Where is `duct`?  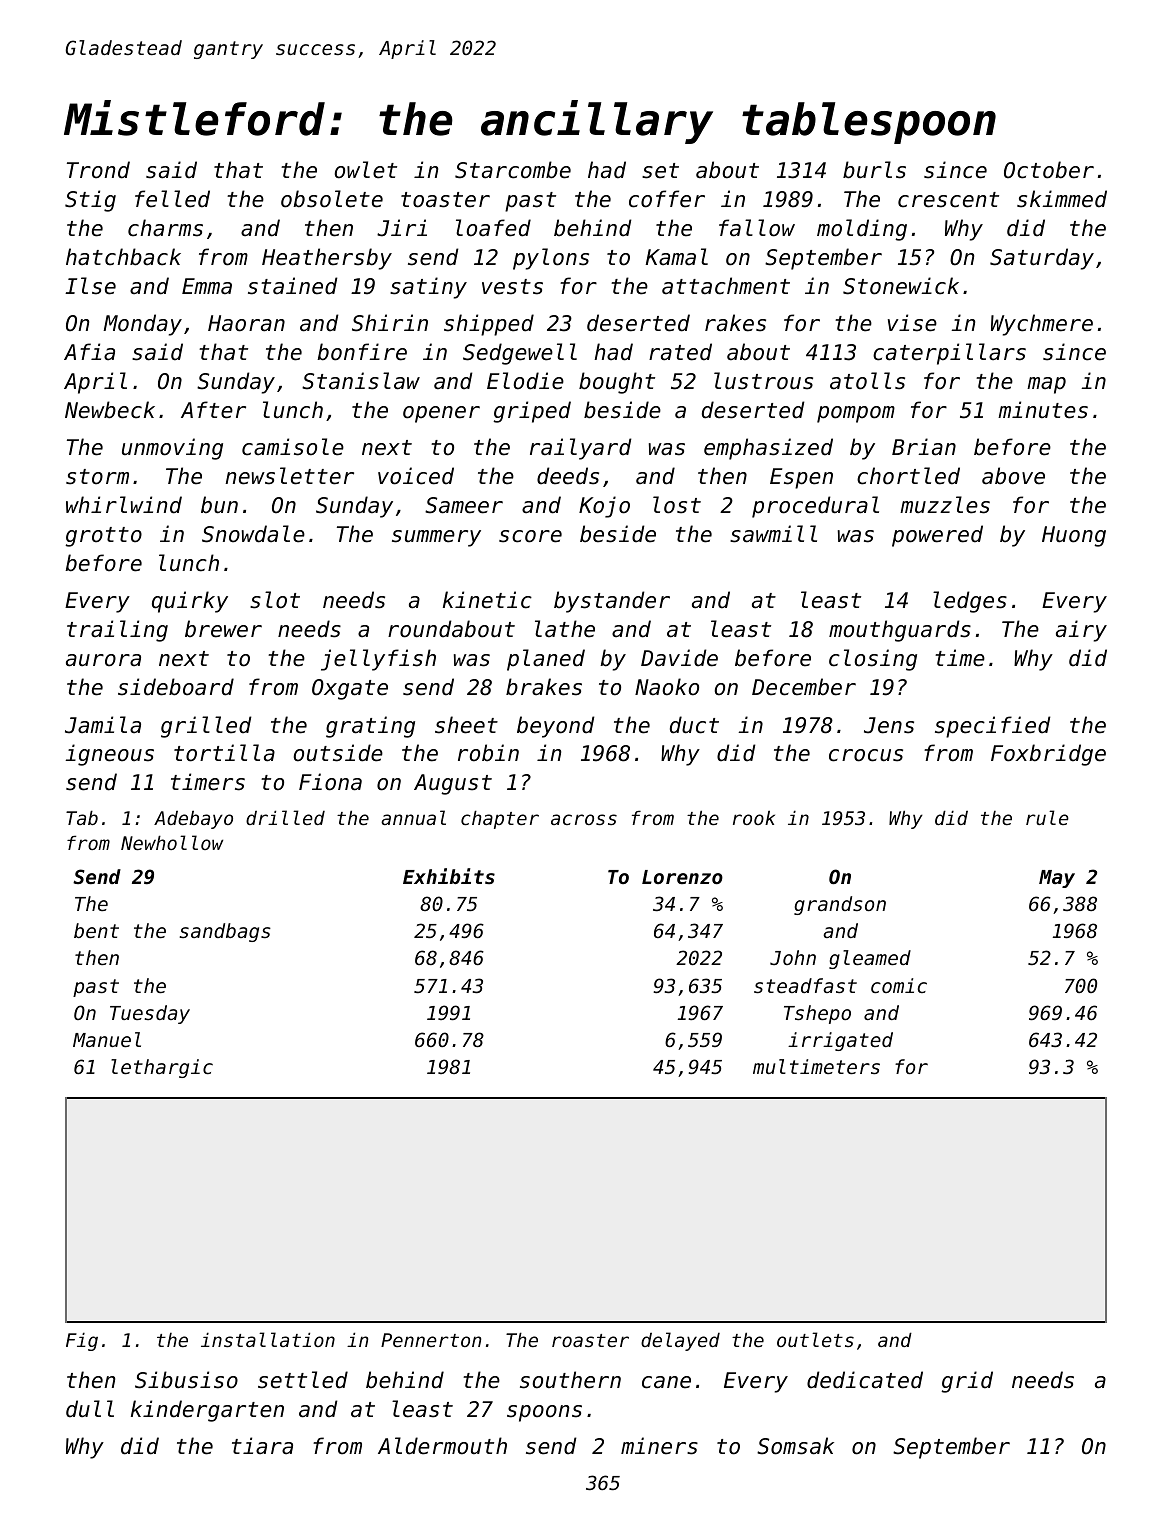
duct is located at coordinates (694, 725).
